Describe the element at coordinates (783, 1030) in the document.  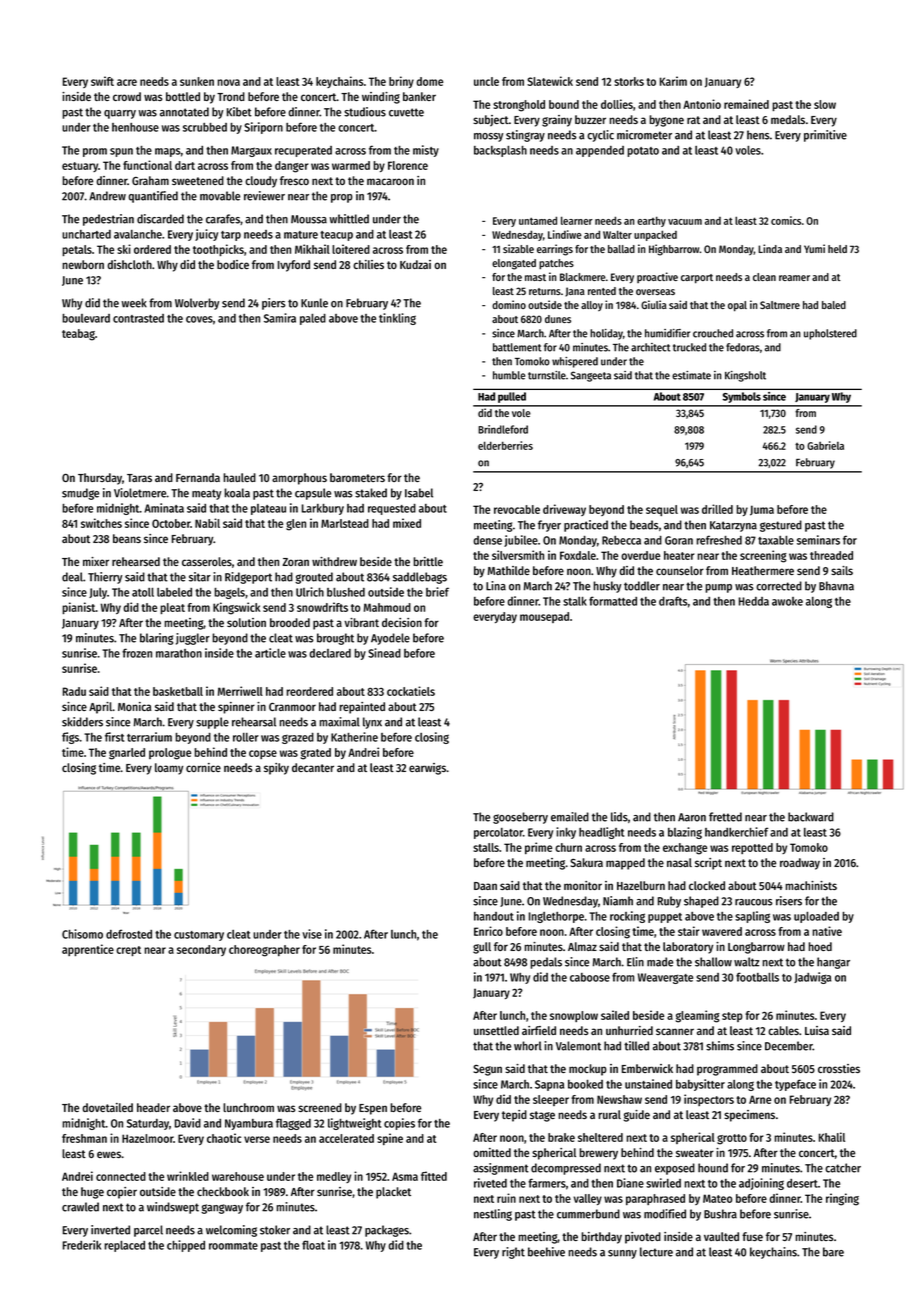
I see `cables` at that location.
